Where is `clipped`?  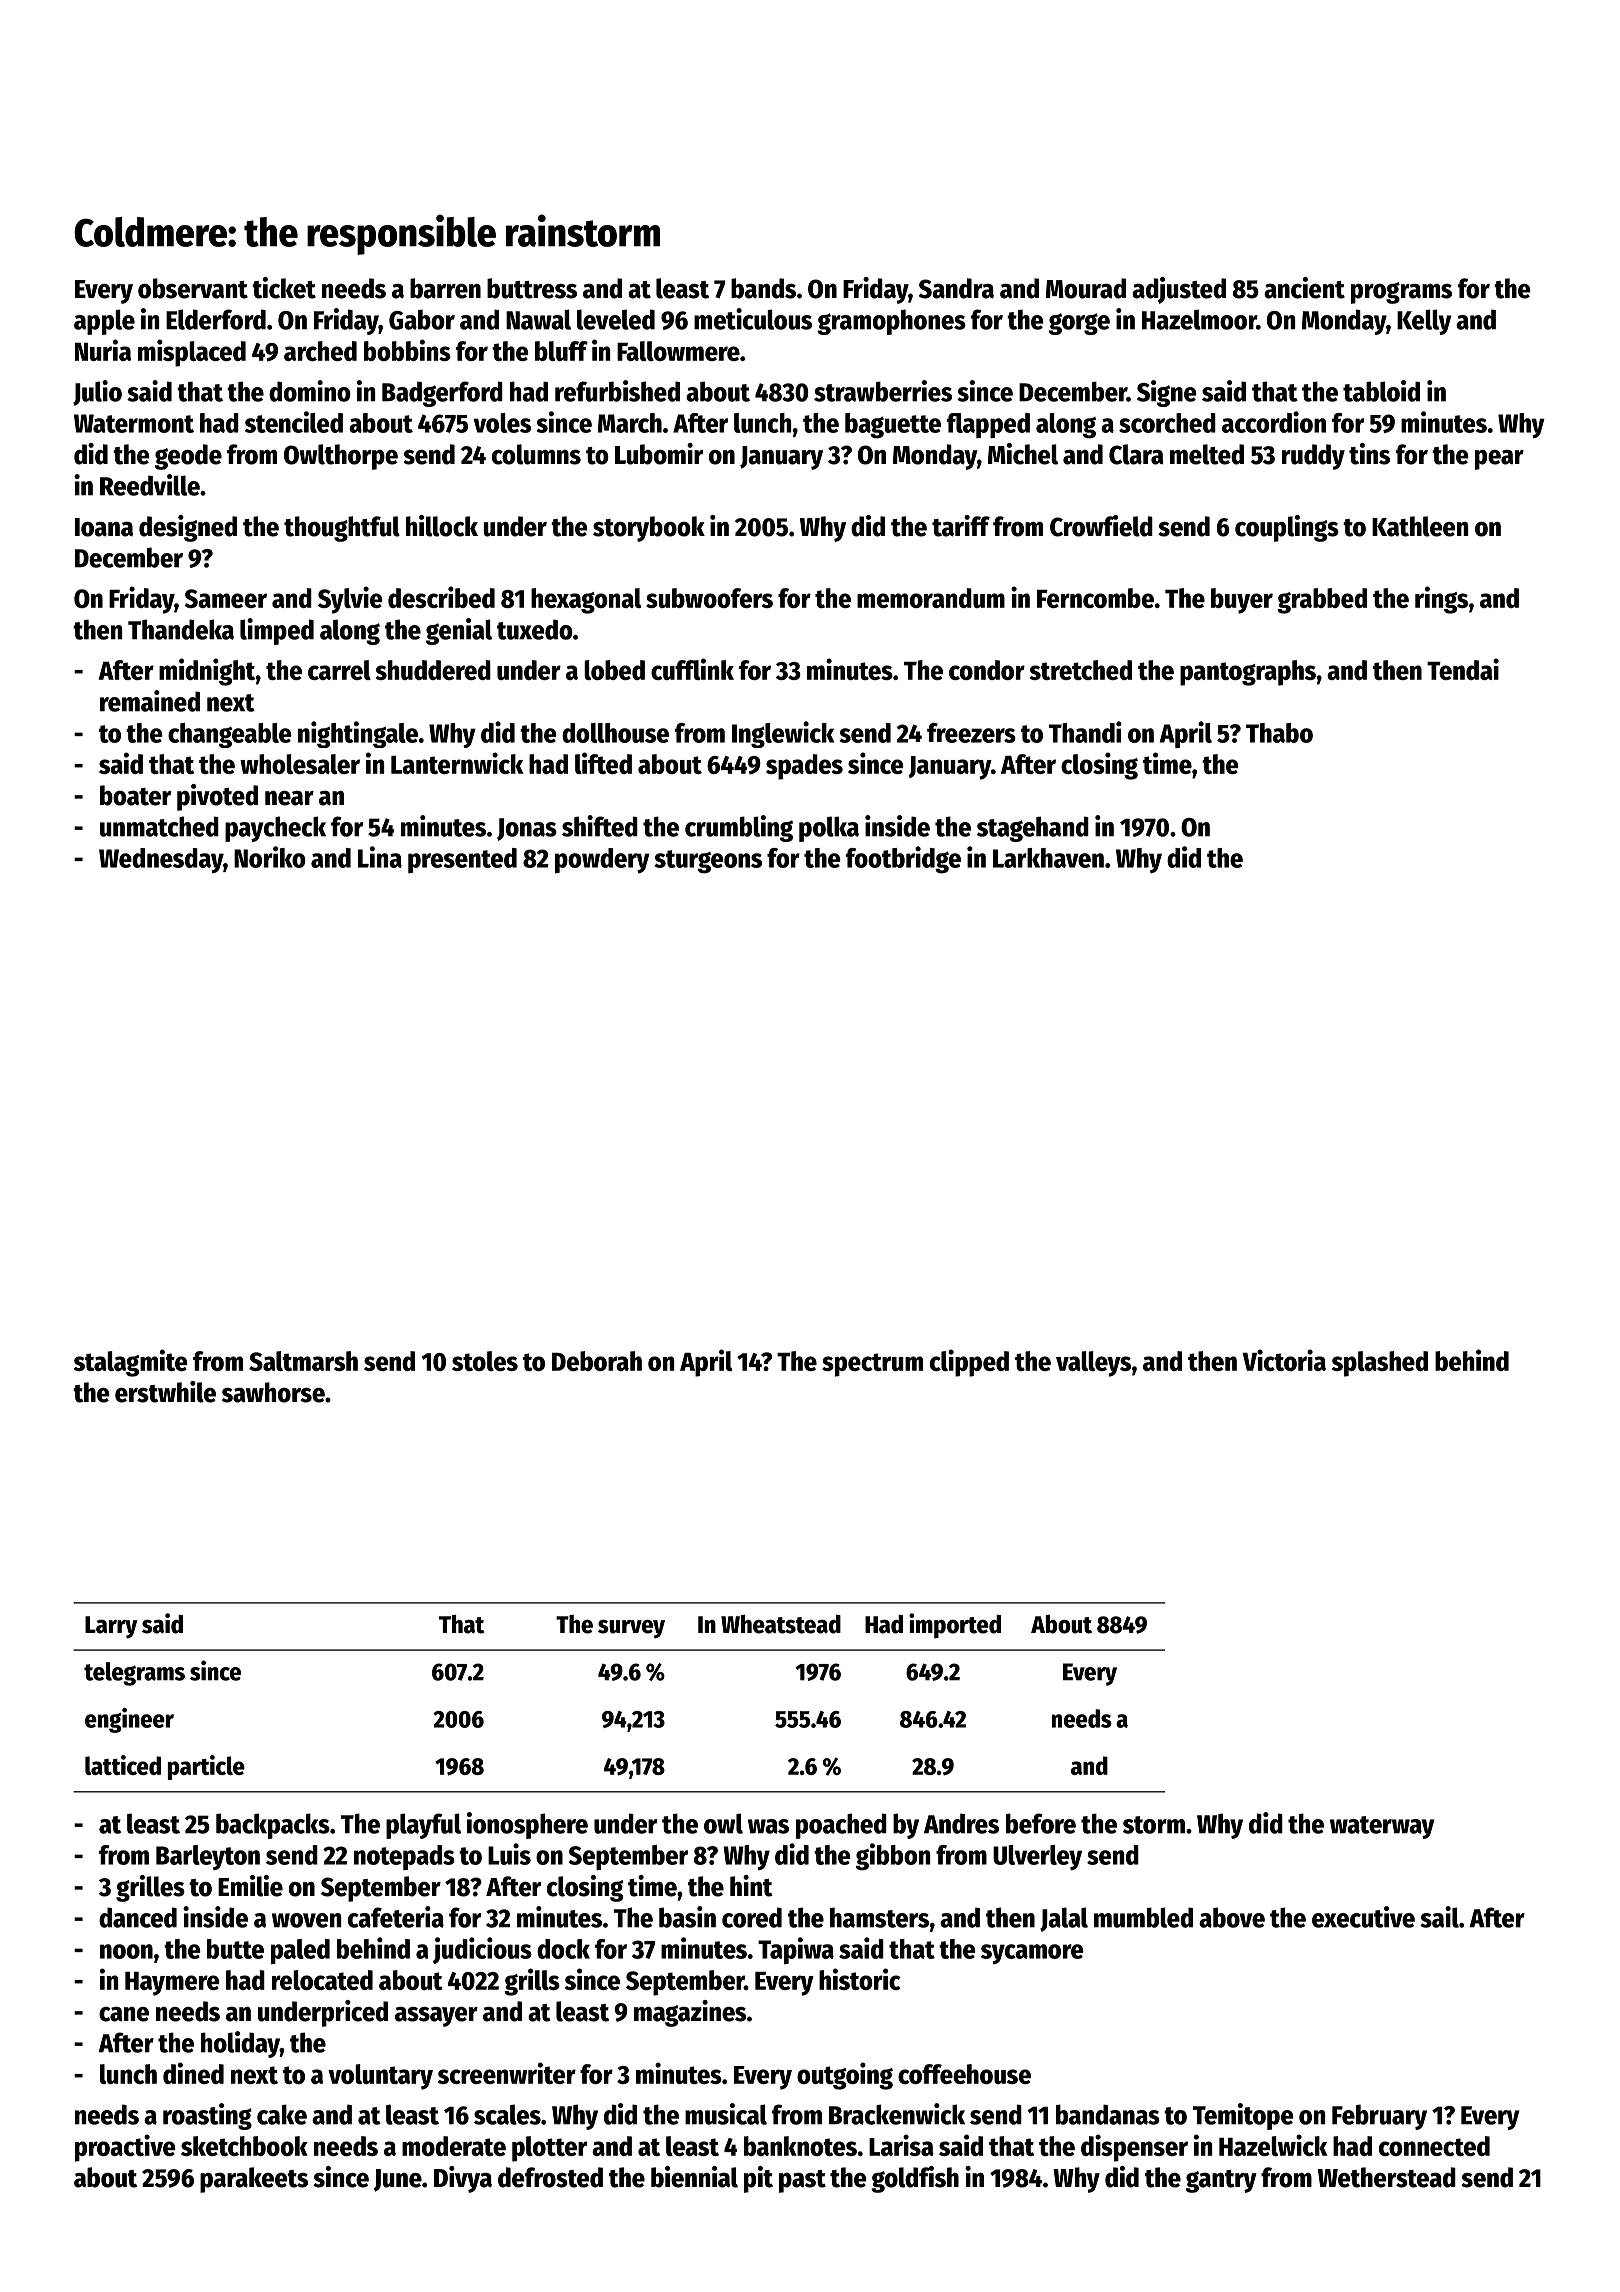 clipped is located at coordinates (969, 1363).
